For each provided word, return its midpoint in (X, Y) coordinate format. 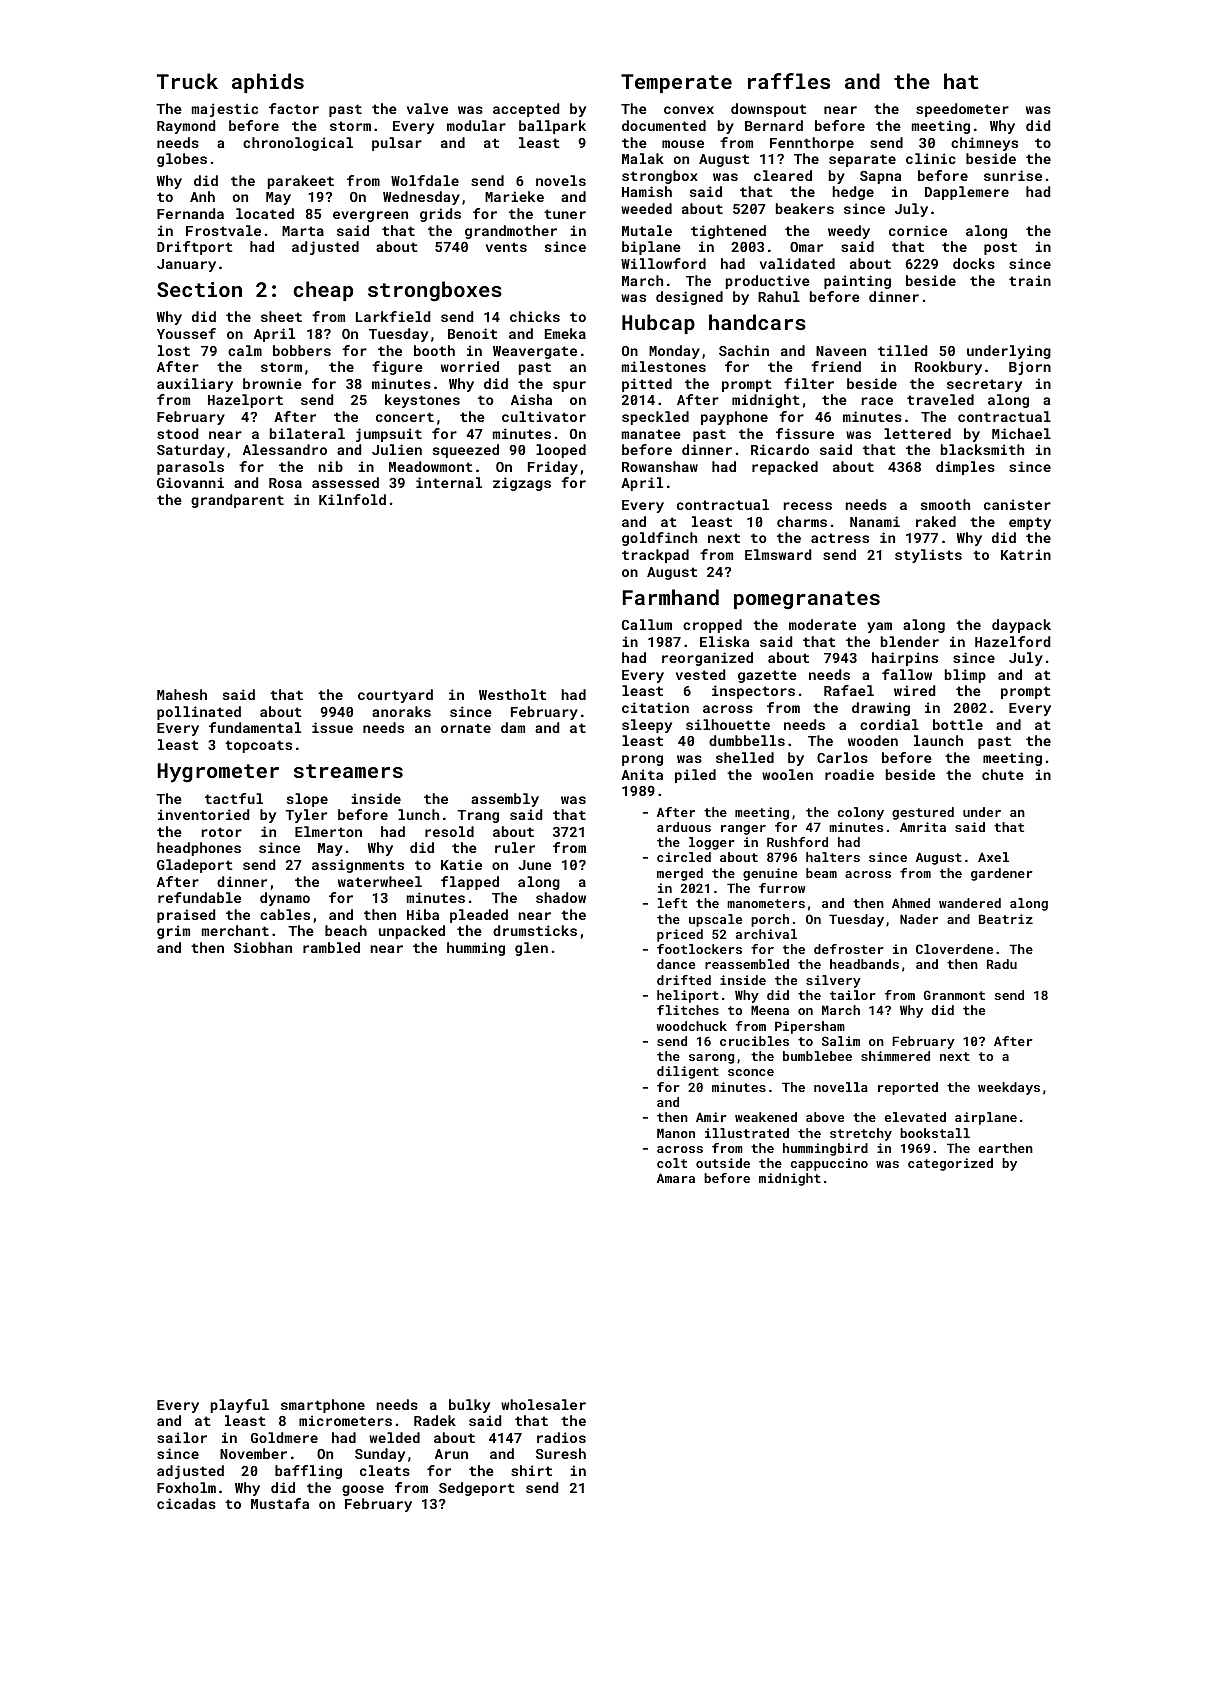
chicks (535, 316)
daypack (1021, 626)
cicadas (186, 1503)
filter (809, 383)
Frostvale (223, 230)
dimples (965, 468)
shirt (531, 1470)
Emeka (565, 333)
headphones (199, 849)
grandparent (237, 501)
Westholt (512, 694)
